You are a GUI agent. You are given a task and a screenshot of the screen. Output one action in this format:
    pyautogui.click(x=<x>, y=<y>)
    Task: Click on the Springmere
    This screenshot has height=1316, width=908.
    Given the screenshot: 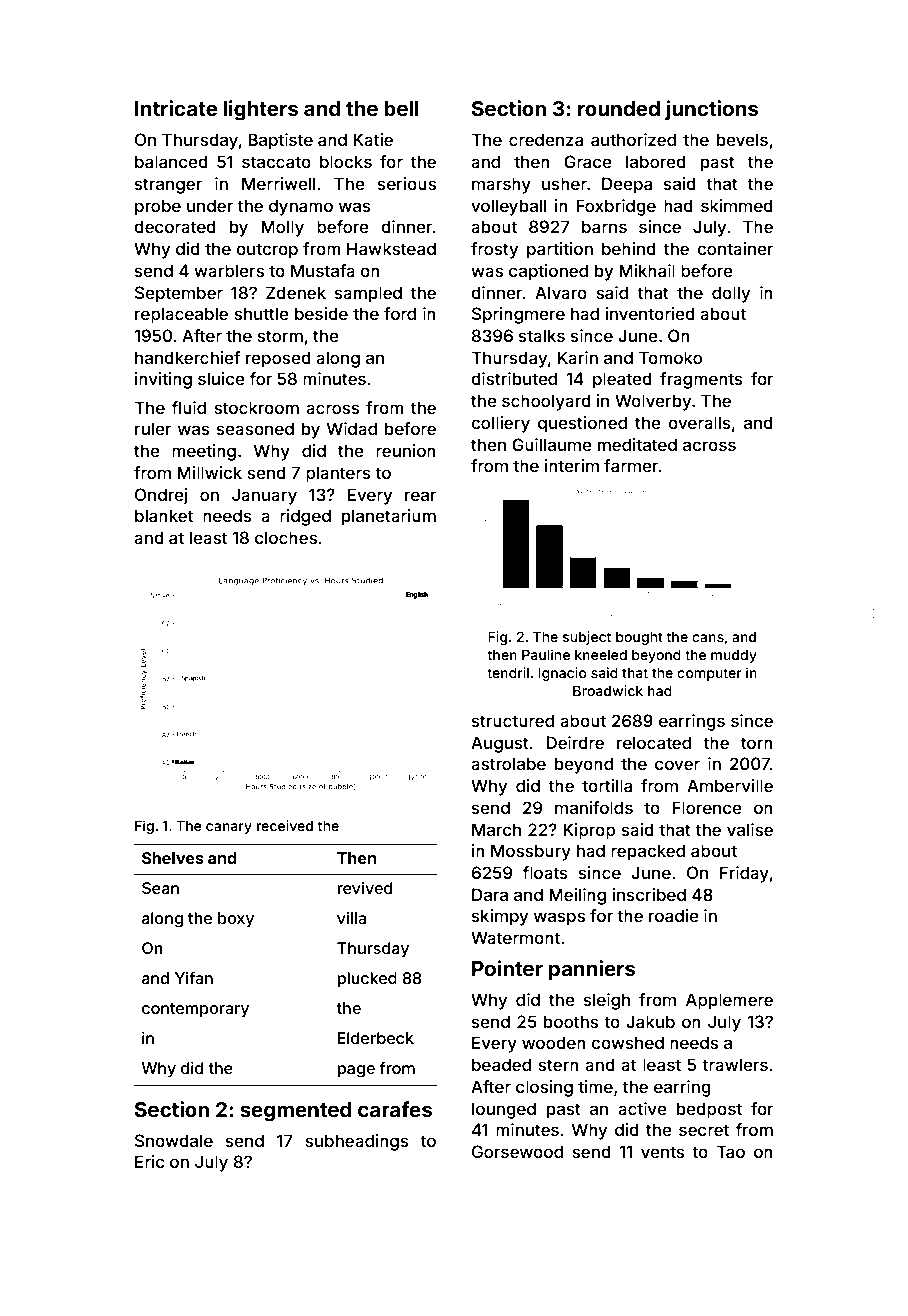 What is the action you would take?
    pyautogui.click(x=518, y=315)
